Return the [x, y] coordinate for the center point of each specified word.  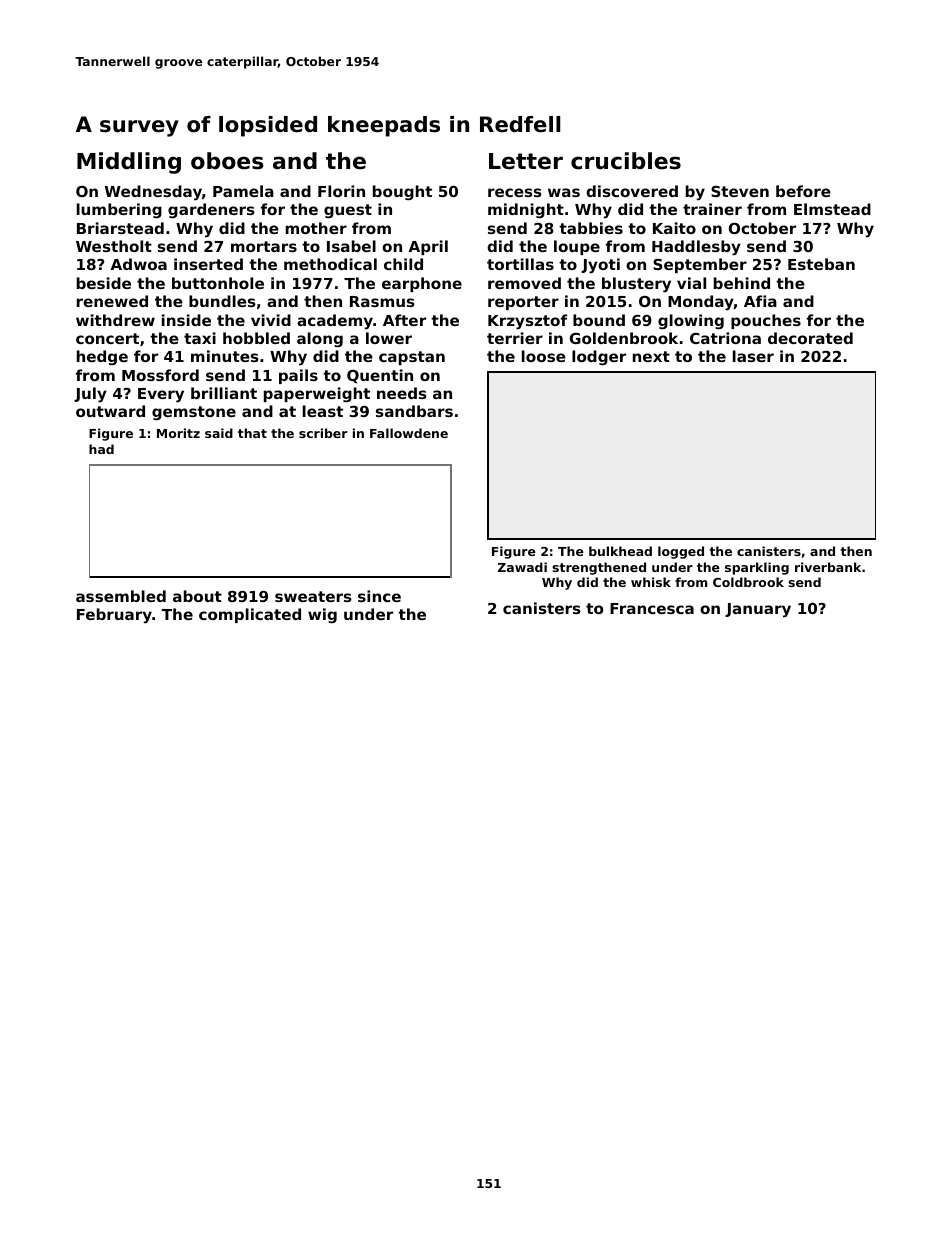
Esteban [821, 264]
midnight [526, 211]
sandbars [414, 411]
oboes [227, 161]
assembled [121, 596]
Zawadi [522, 567]
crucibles [626, 161]
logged [681, 552]
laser [753, 356]
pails [298, 376]
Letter [526, 161]
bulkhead [620, 551]
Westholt [114, 246]
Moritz [178, 433]
